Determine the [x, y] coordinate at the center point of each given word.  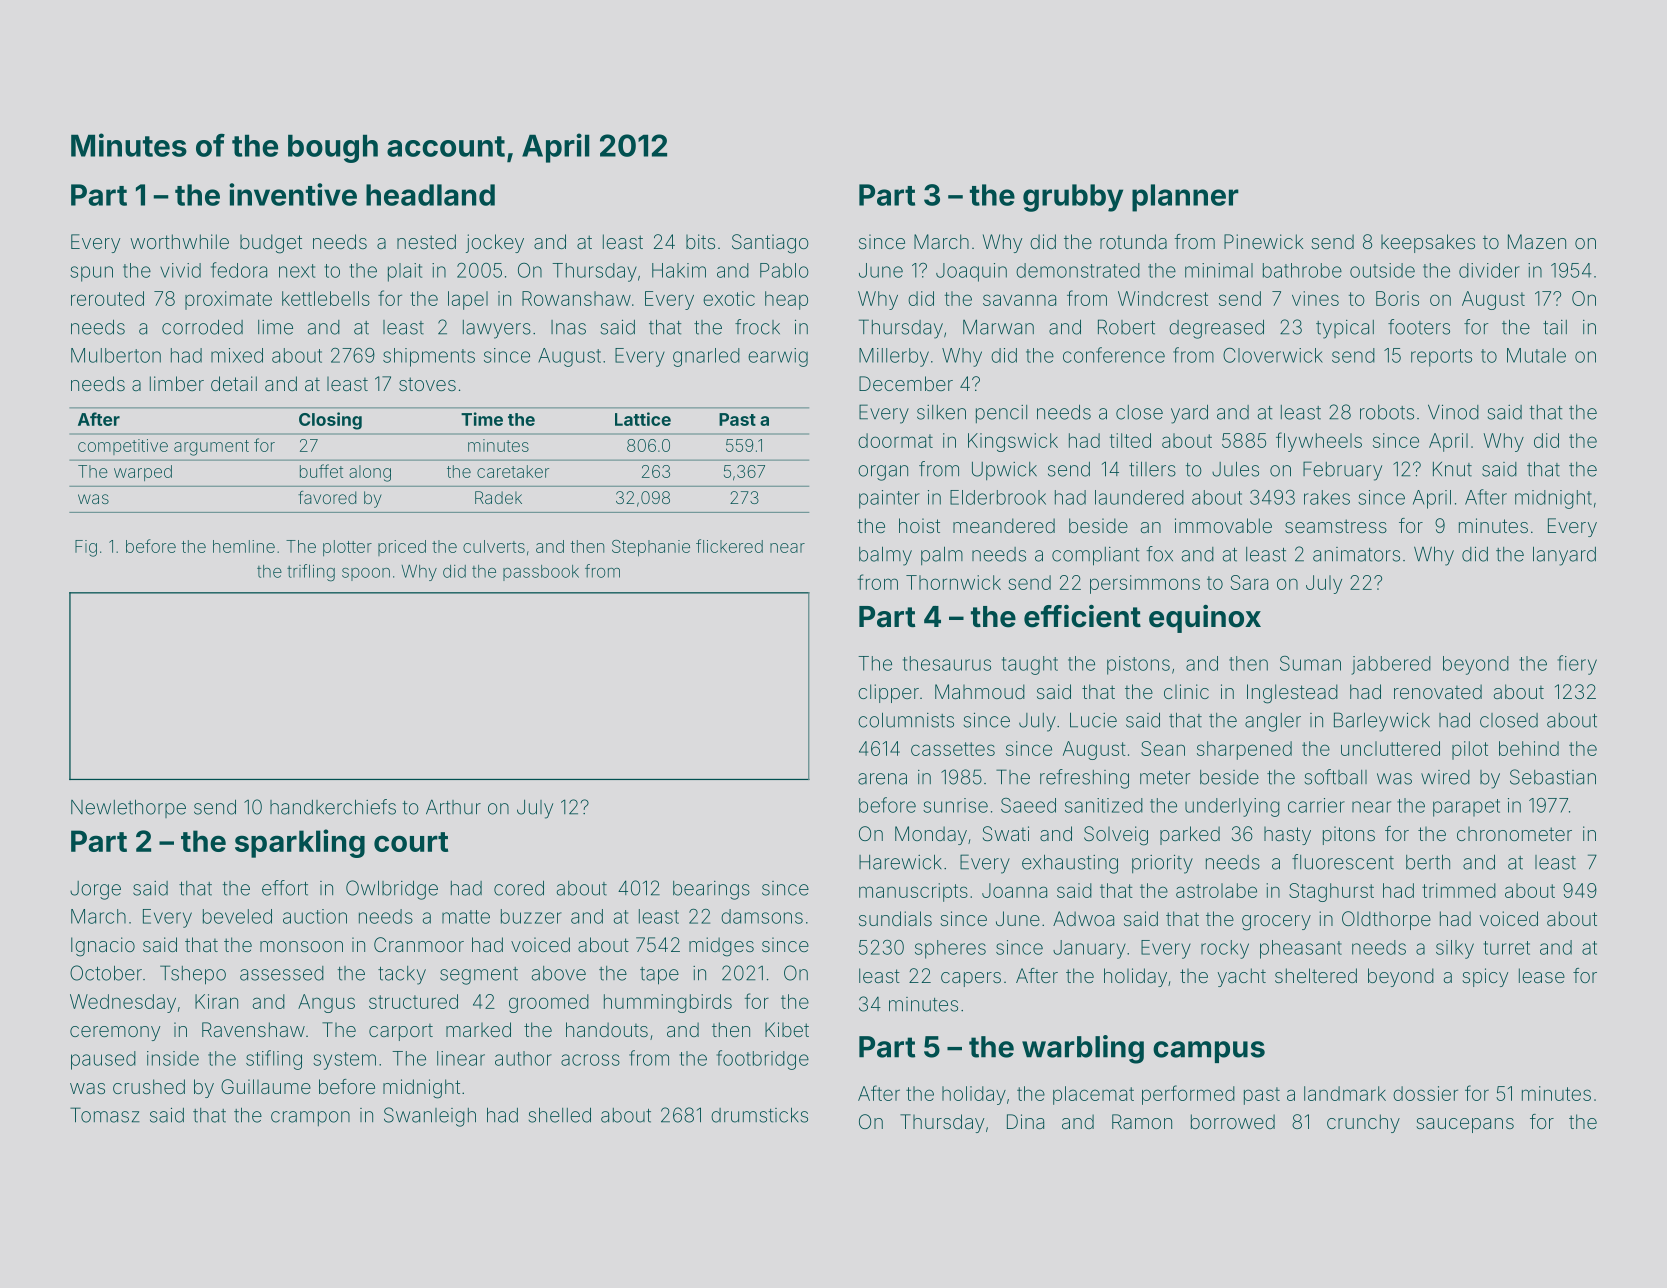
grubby [1073, 198]
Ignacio [103, 947]
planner [1185, 198]
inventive [293, 194]
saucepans [1465, 1125]
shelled [560, 1115]
